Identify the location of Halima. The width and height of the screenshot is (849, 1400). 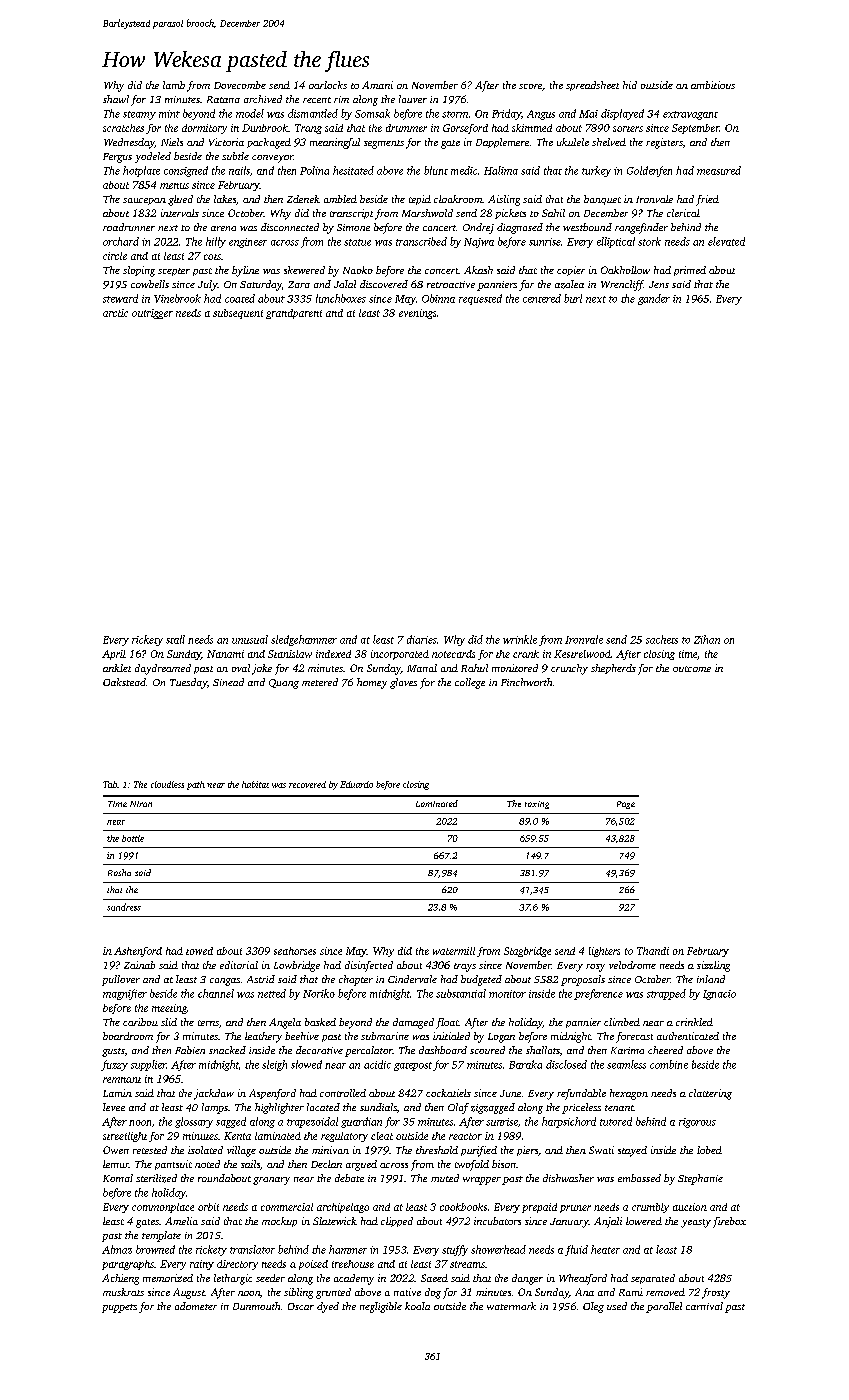
(501, 170).
